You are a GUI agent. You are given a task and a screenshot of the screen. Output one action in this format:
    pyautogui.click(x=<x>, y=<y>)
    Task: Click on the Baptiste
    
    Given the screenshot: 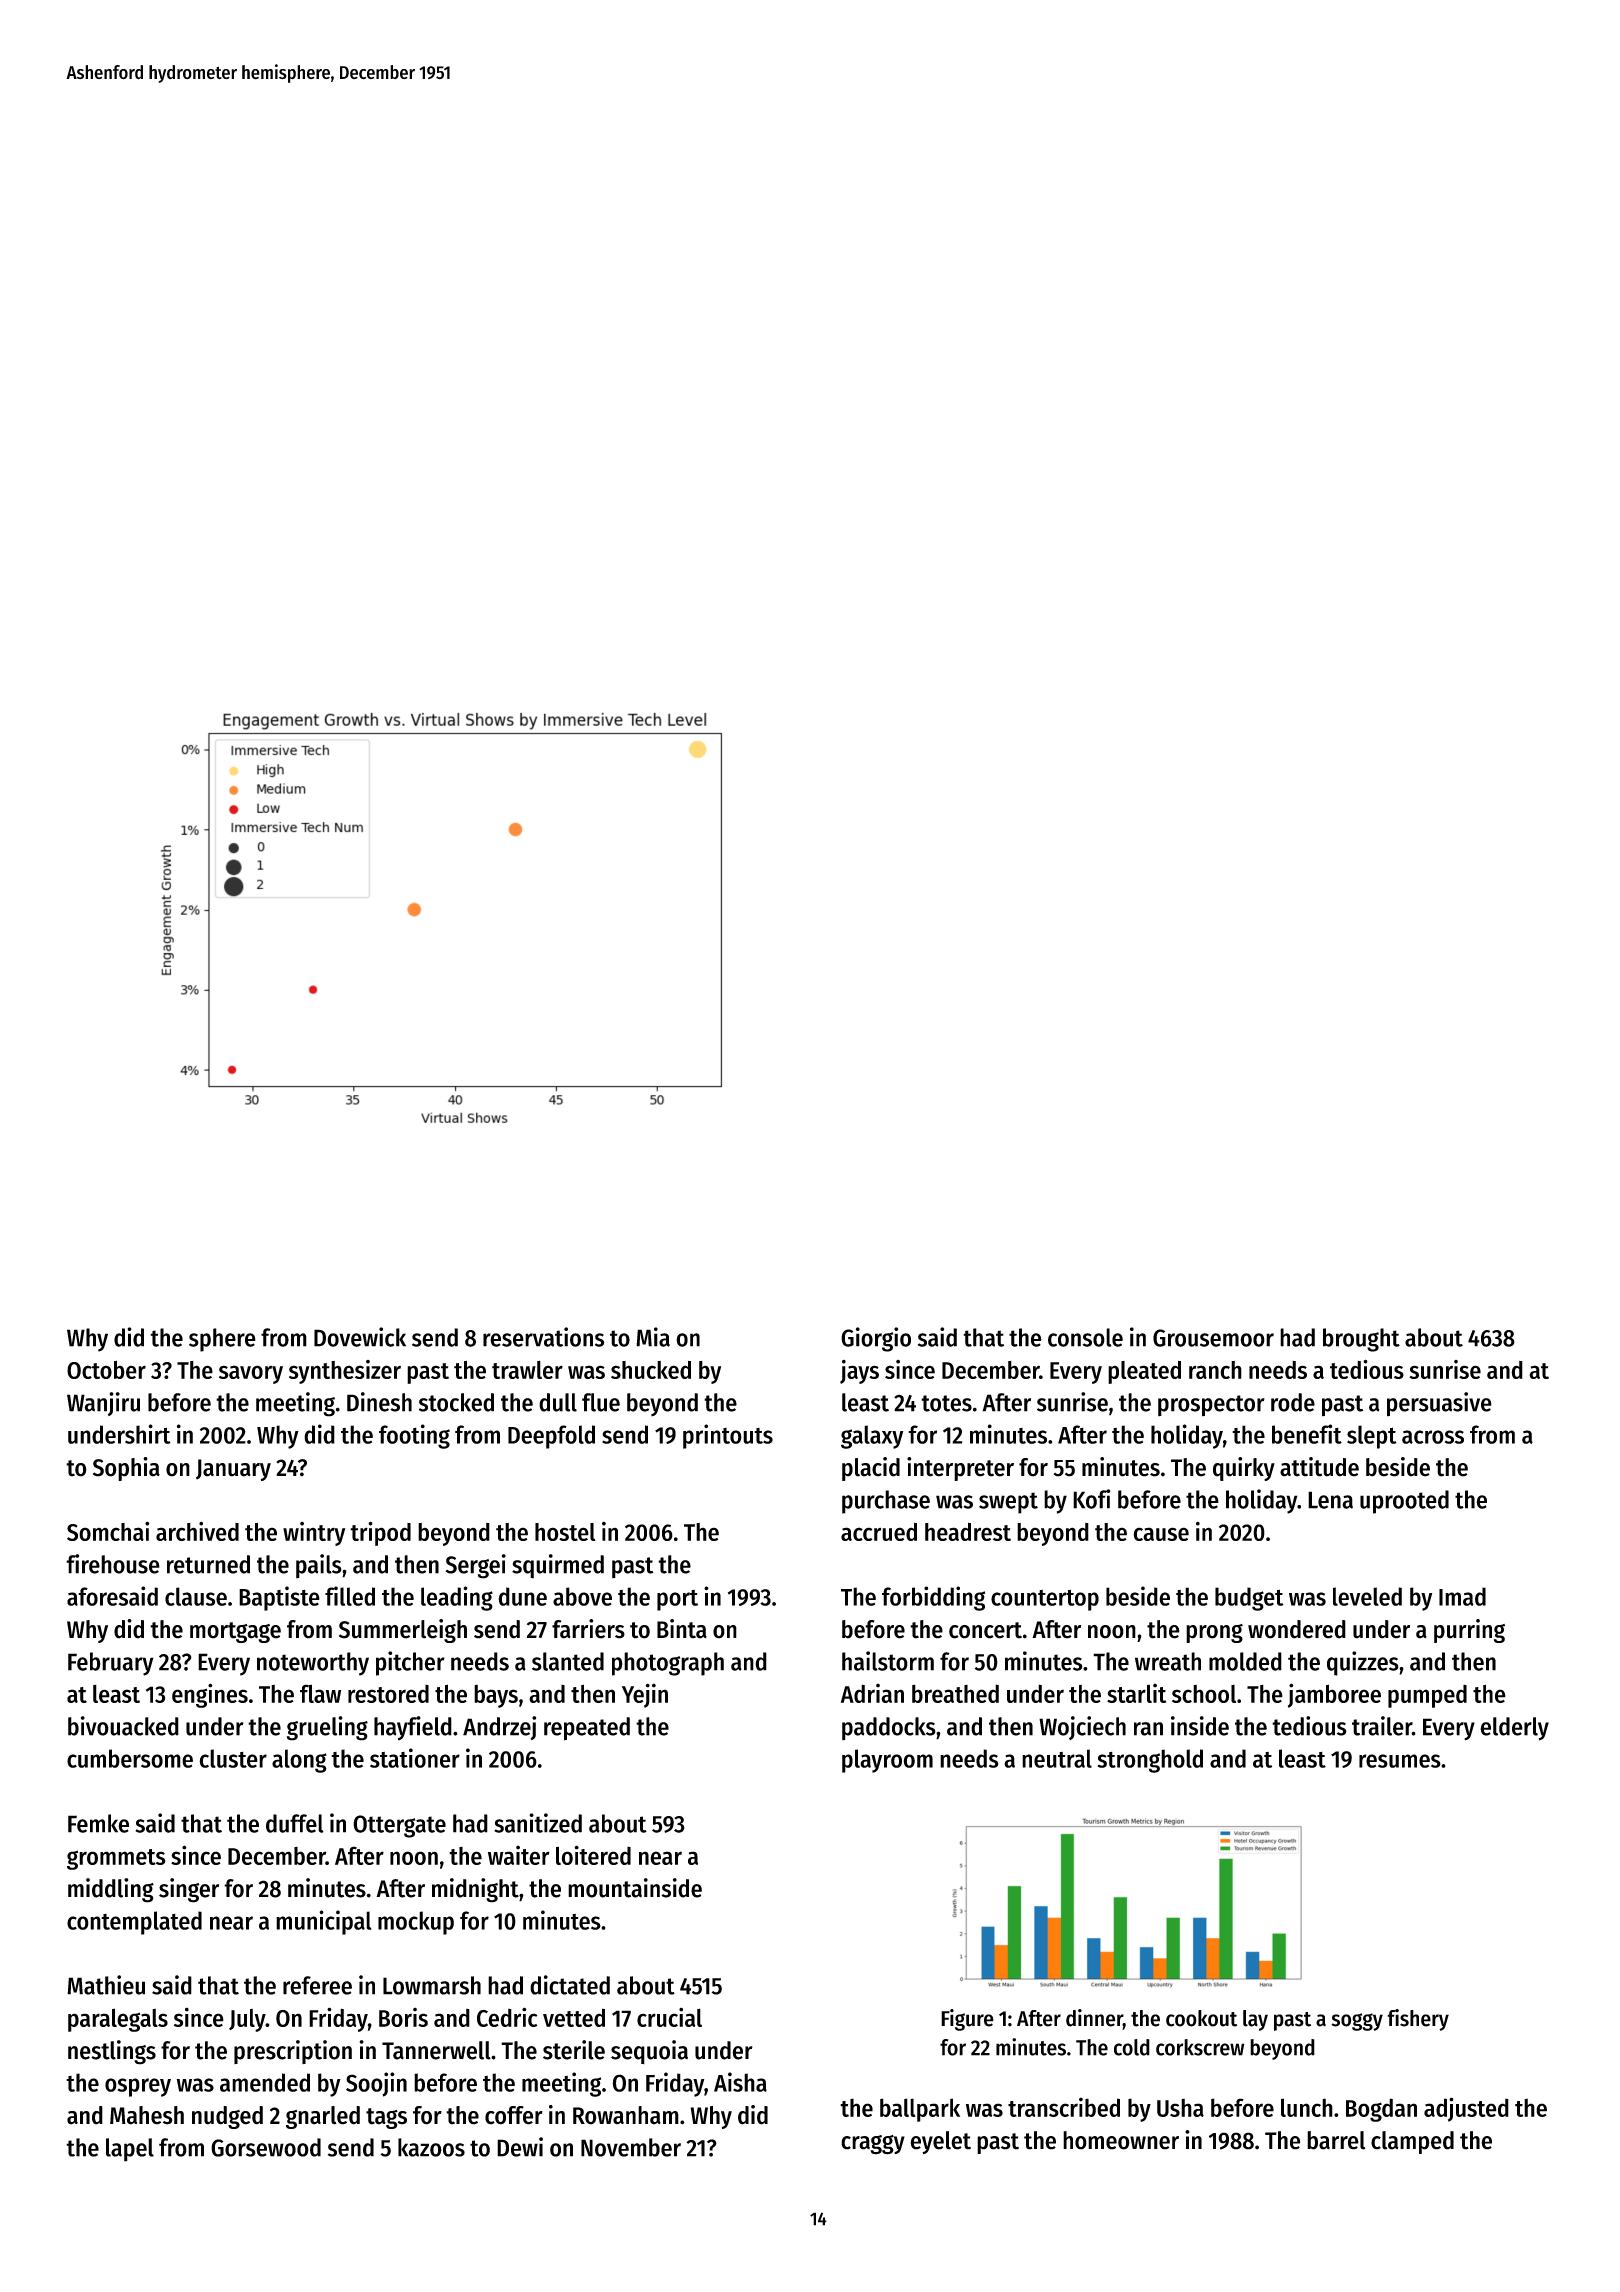 What is the action you would take?
    pyautogui.click(x=279, y=1598)
